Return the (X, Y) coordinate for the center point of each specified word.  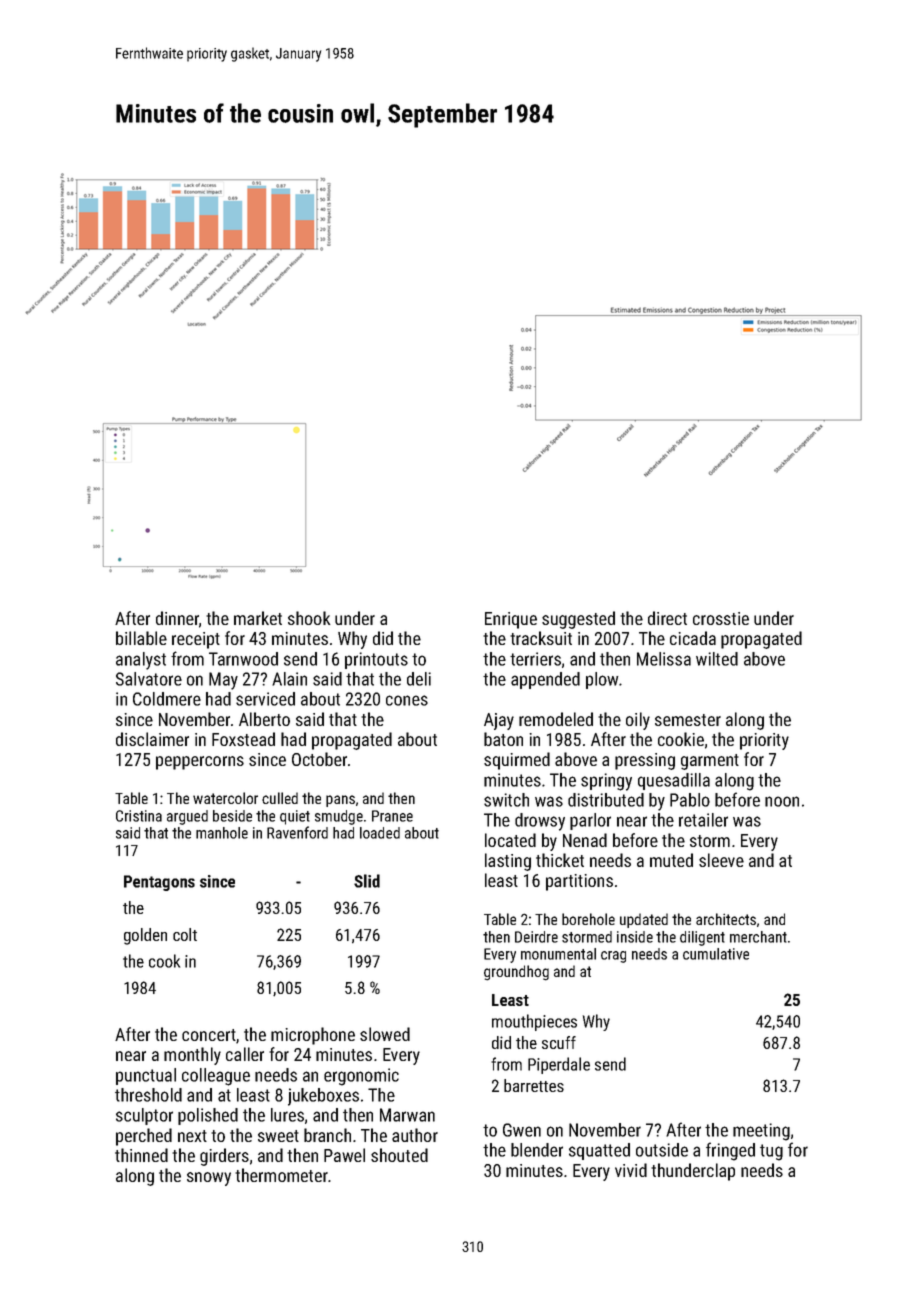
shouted (399, 1155)
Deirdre (536, 937)
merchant (758, 937)
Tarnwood (243, 659)
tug (771, 1152)
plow (602, 680)
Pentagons (159, 883)
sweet (278, 1136)
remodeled (556, 719)
